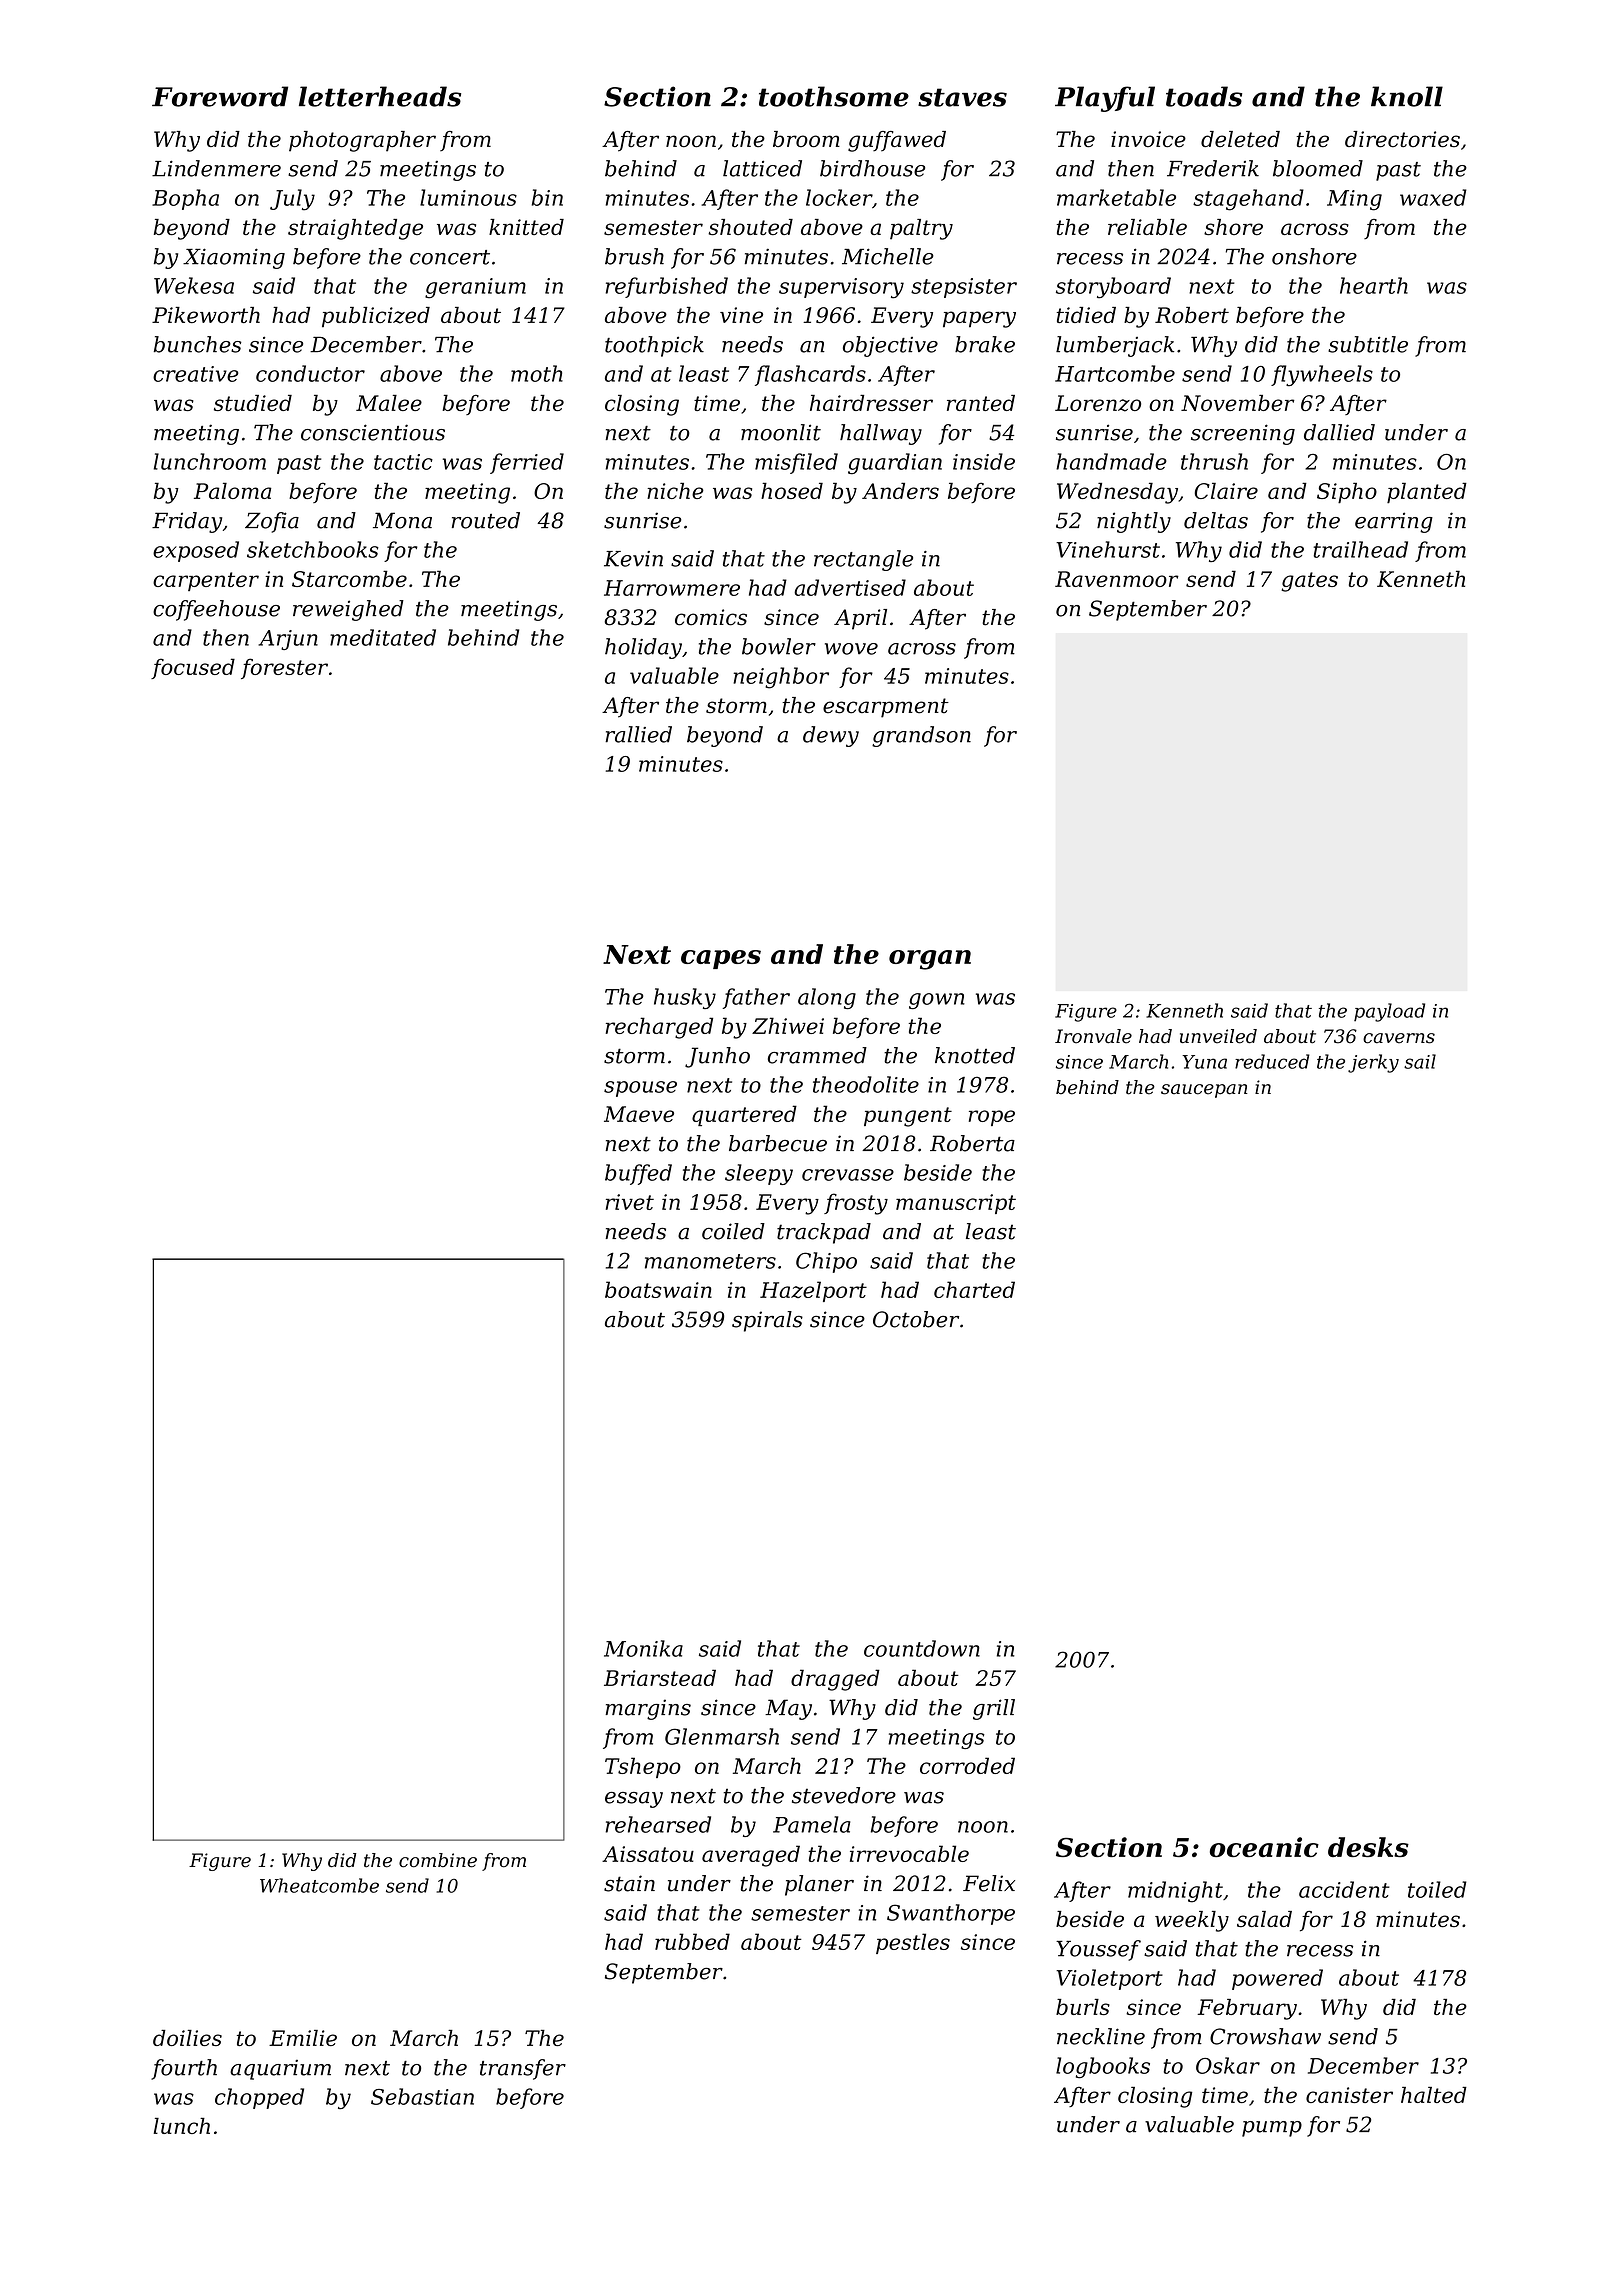 The height and width of the document is (2292, 1620). What do you see at coordinates (259, 2098) in the document?
I see `chopped` at bounding box center [259, 2098].
